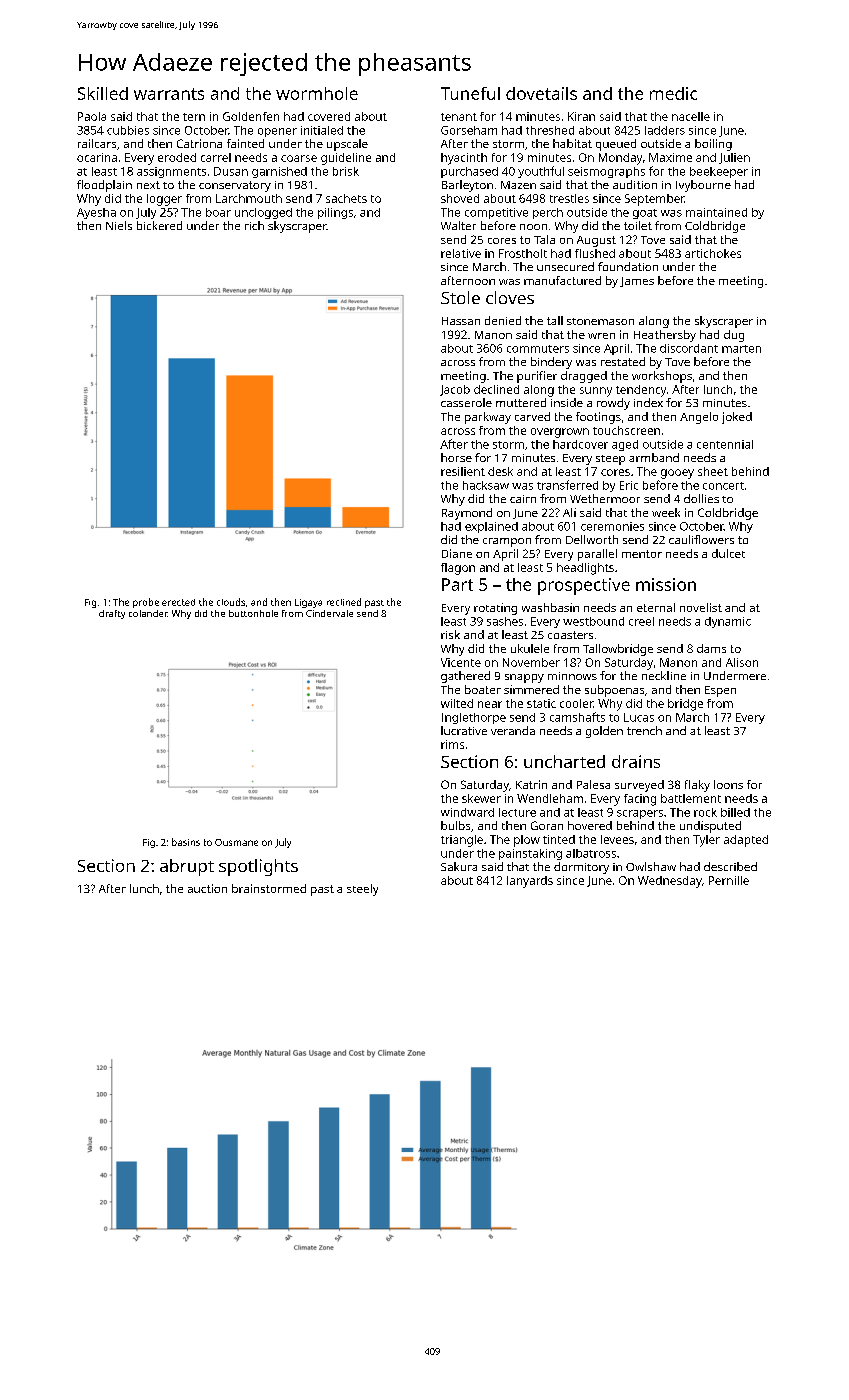 The image size is (849, 1400). I want to click on bickered, so click(159, 225).
